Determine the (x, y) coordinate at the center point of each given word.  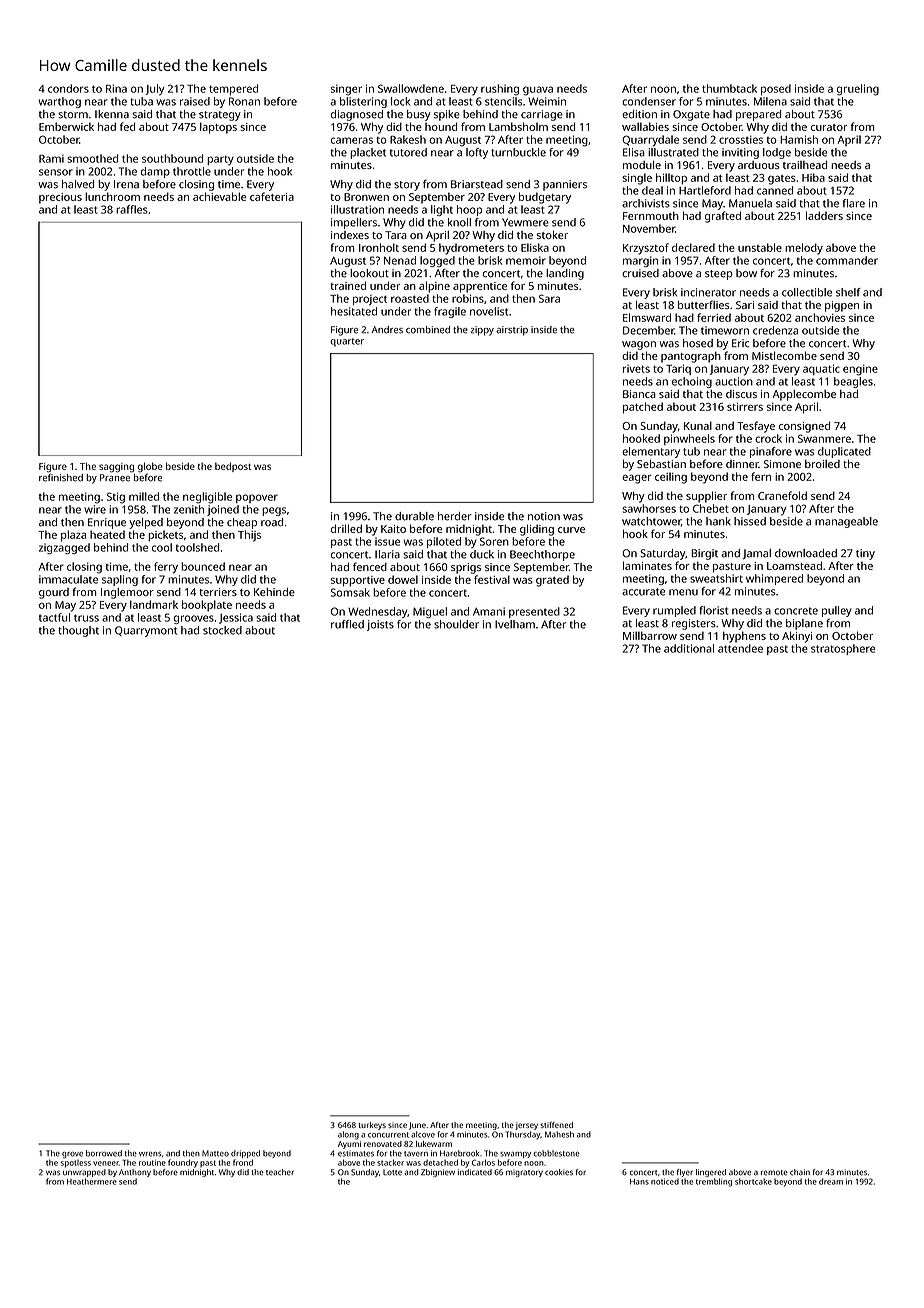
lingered (711, 1173)
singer (346, 90)
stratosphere (843, 649)
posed (776, 89)
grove (72, 1155)
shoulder (456, 624)
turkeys (372, 1126)
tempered (233, 89)
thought (78, 631)
